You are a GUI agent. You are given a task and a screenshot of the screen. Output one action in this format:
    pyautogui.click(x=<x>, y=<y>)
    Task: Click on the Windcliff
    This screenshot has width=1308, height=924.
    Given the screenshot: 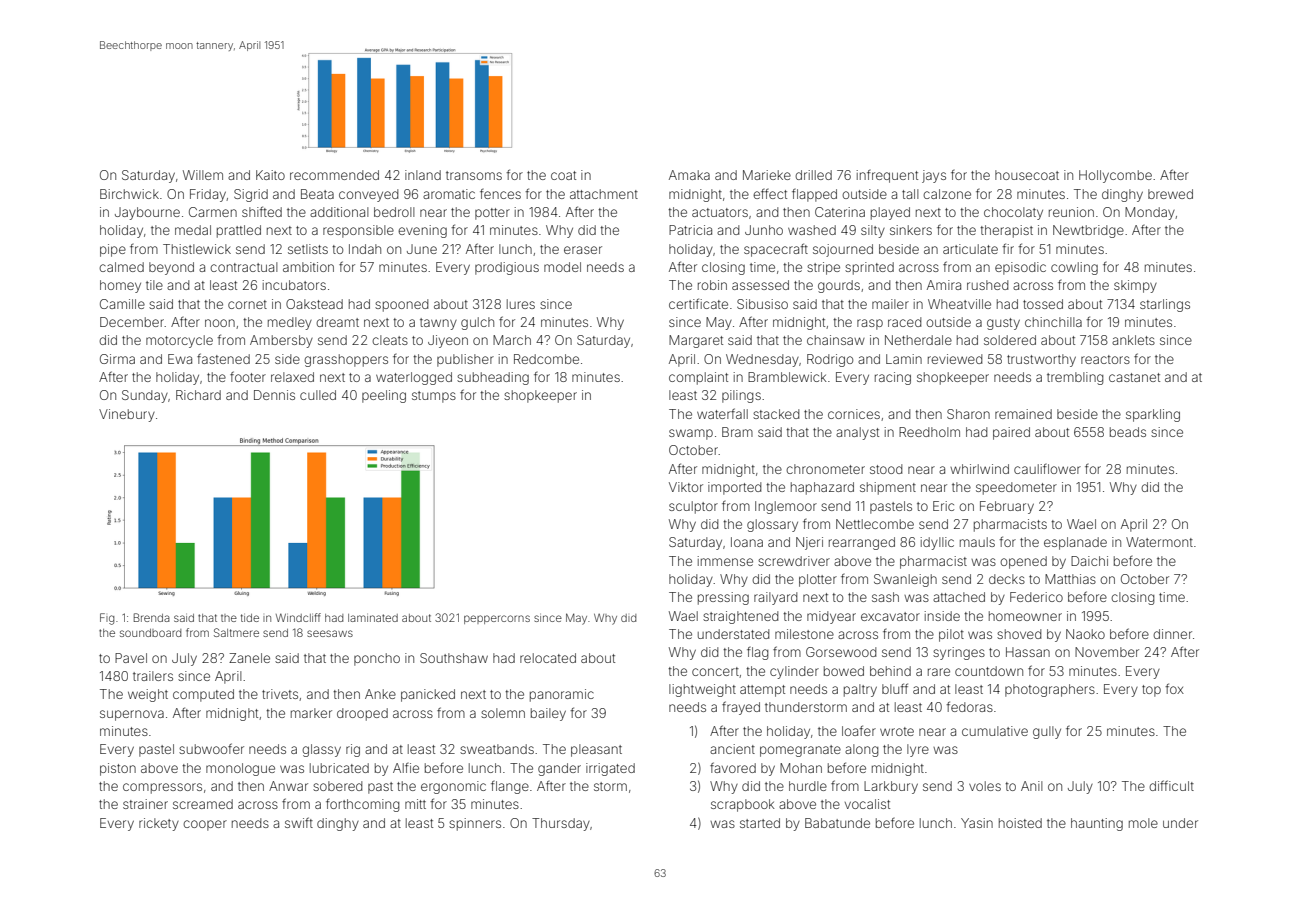 What is the action you would take?
    pyautogui.click(x=298, y=617)
